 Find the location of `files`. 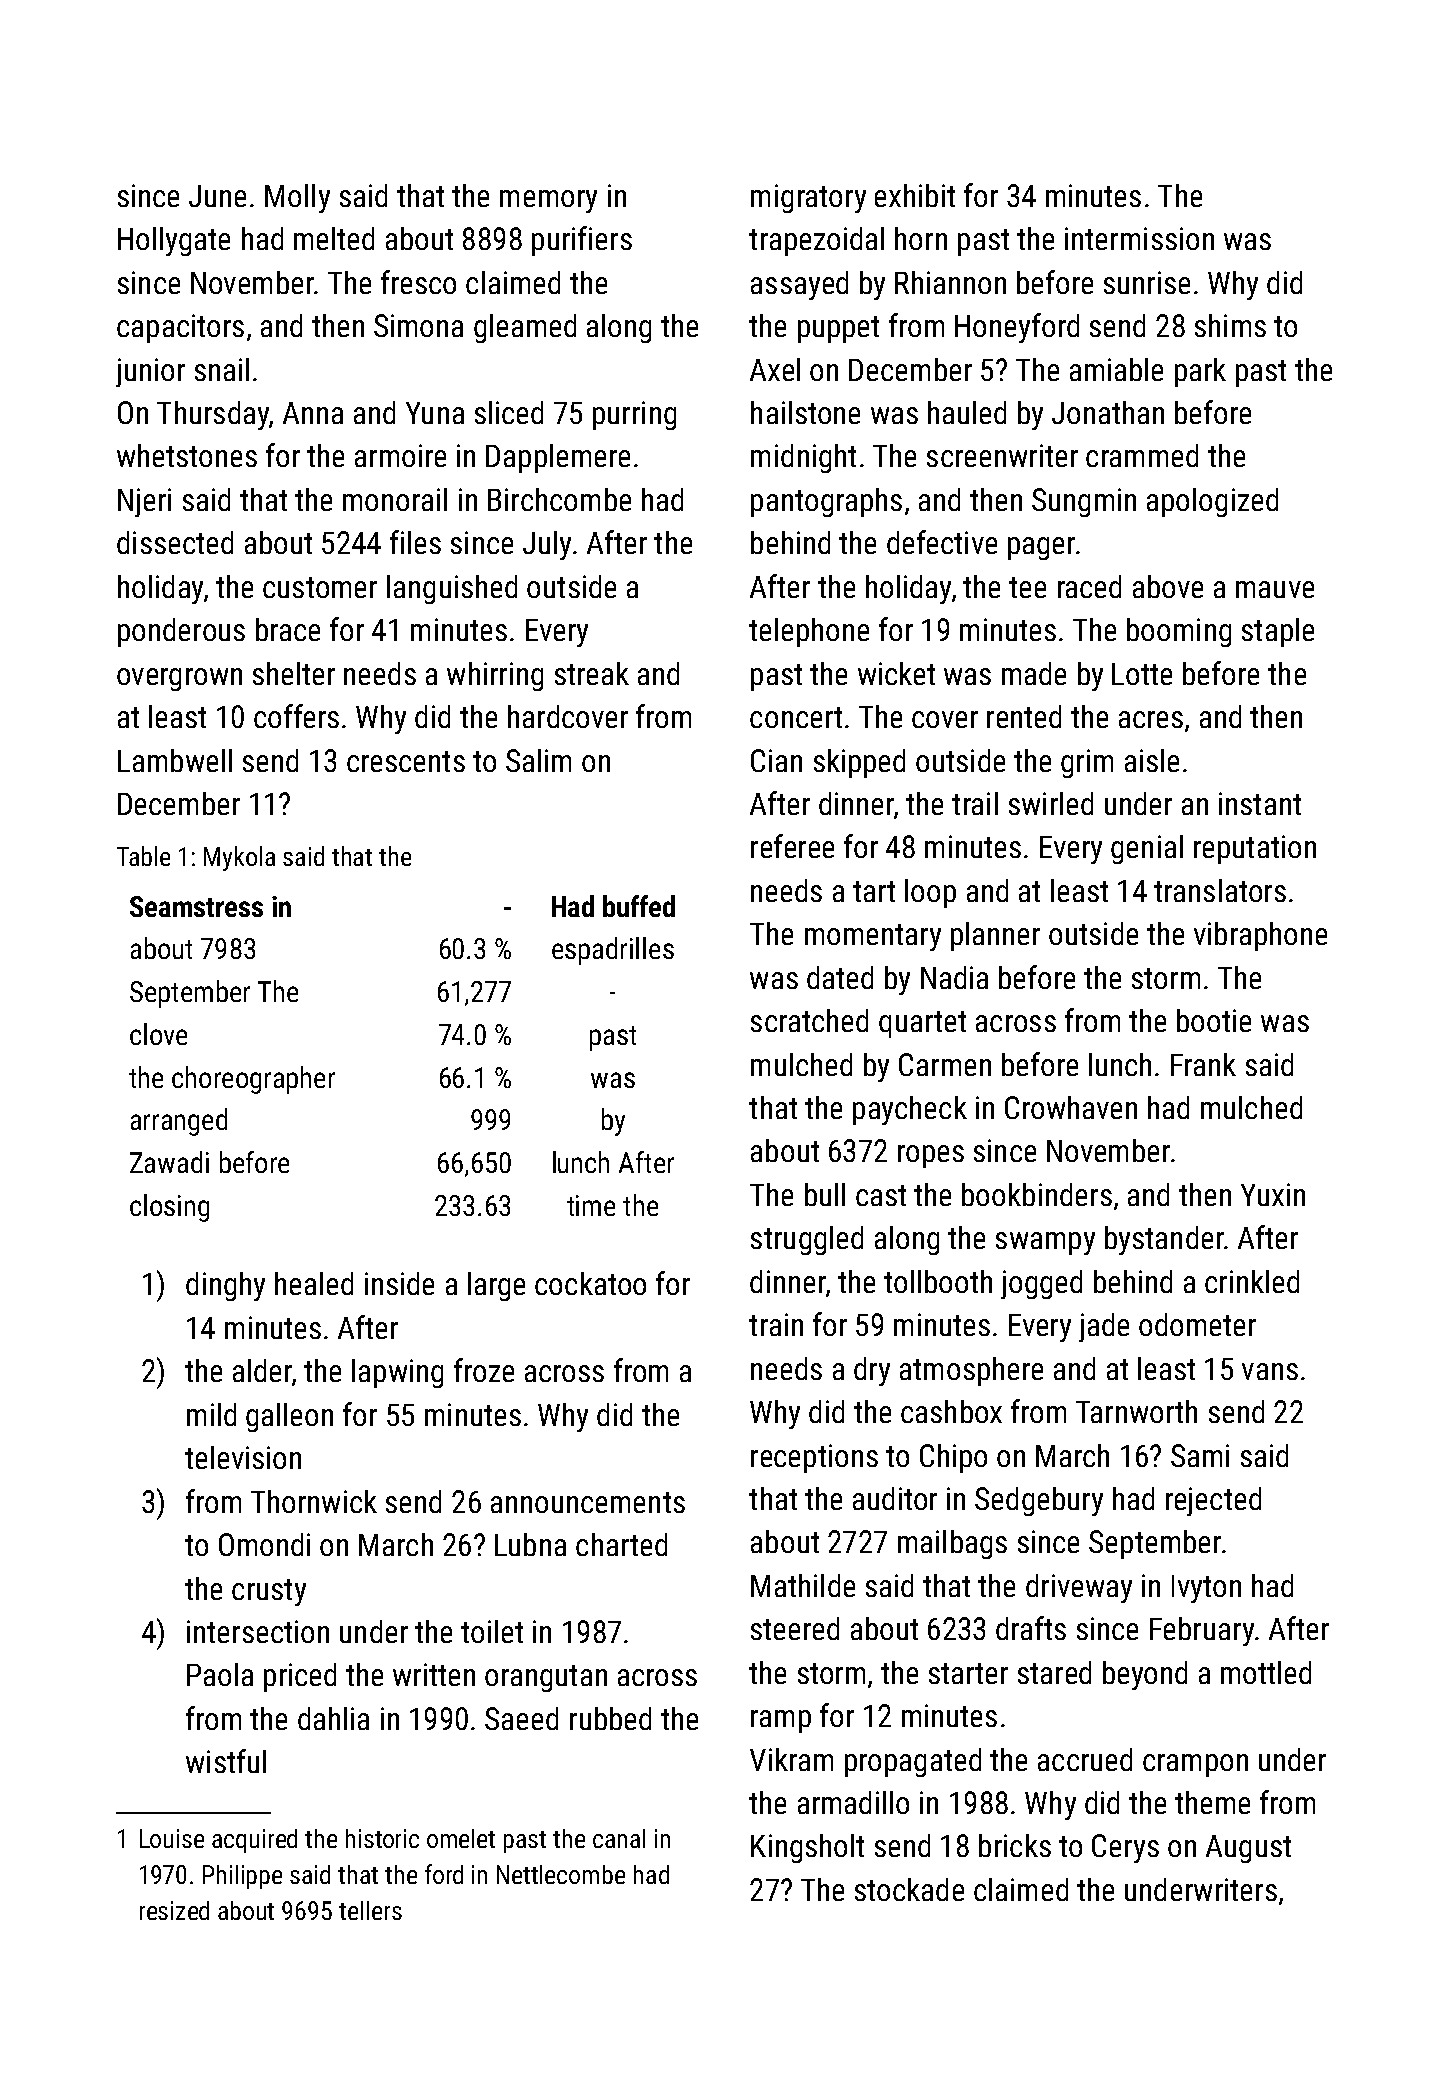

files is located at coordinates (415, 542).
